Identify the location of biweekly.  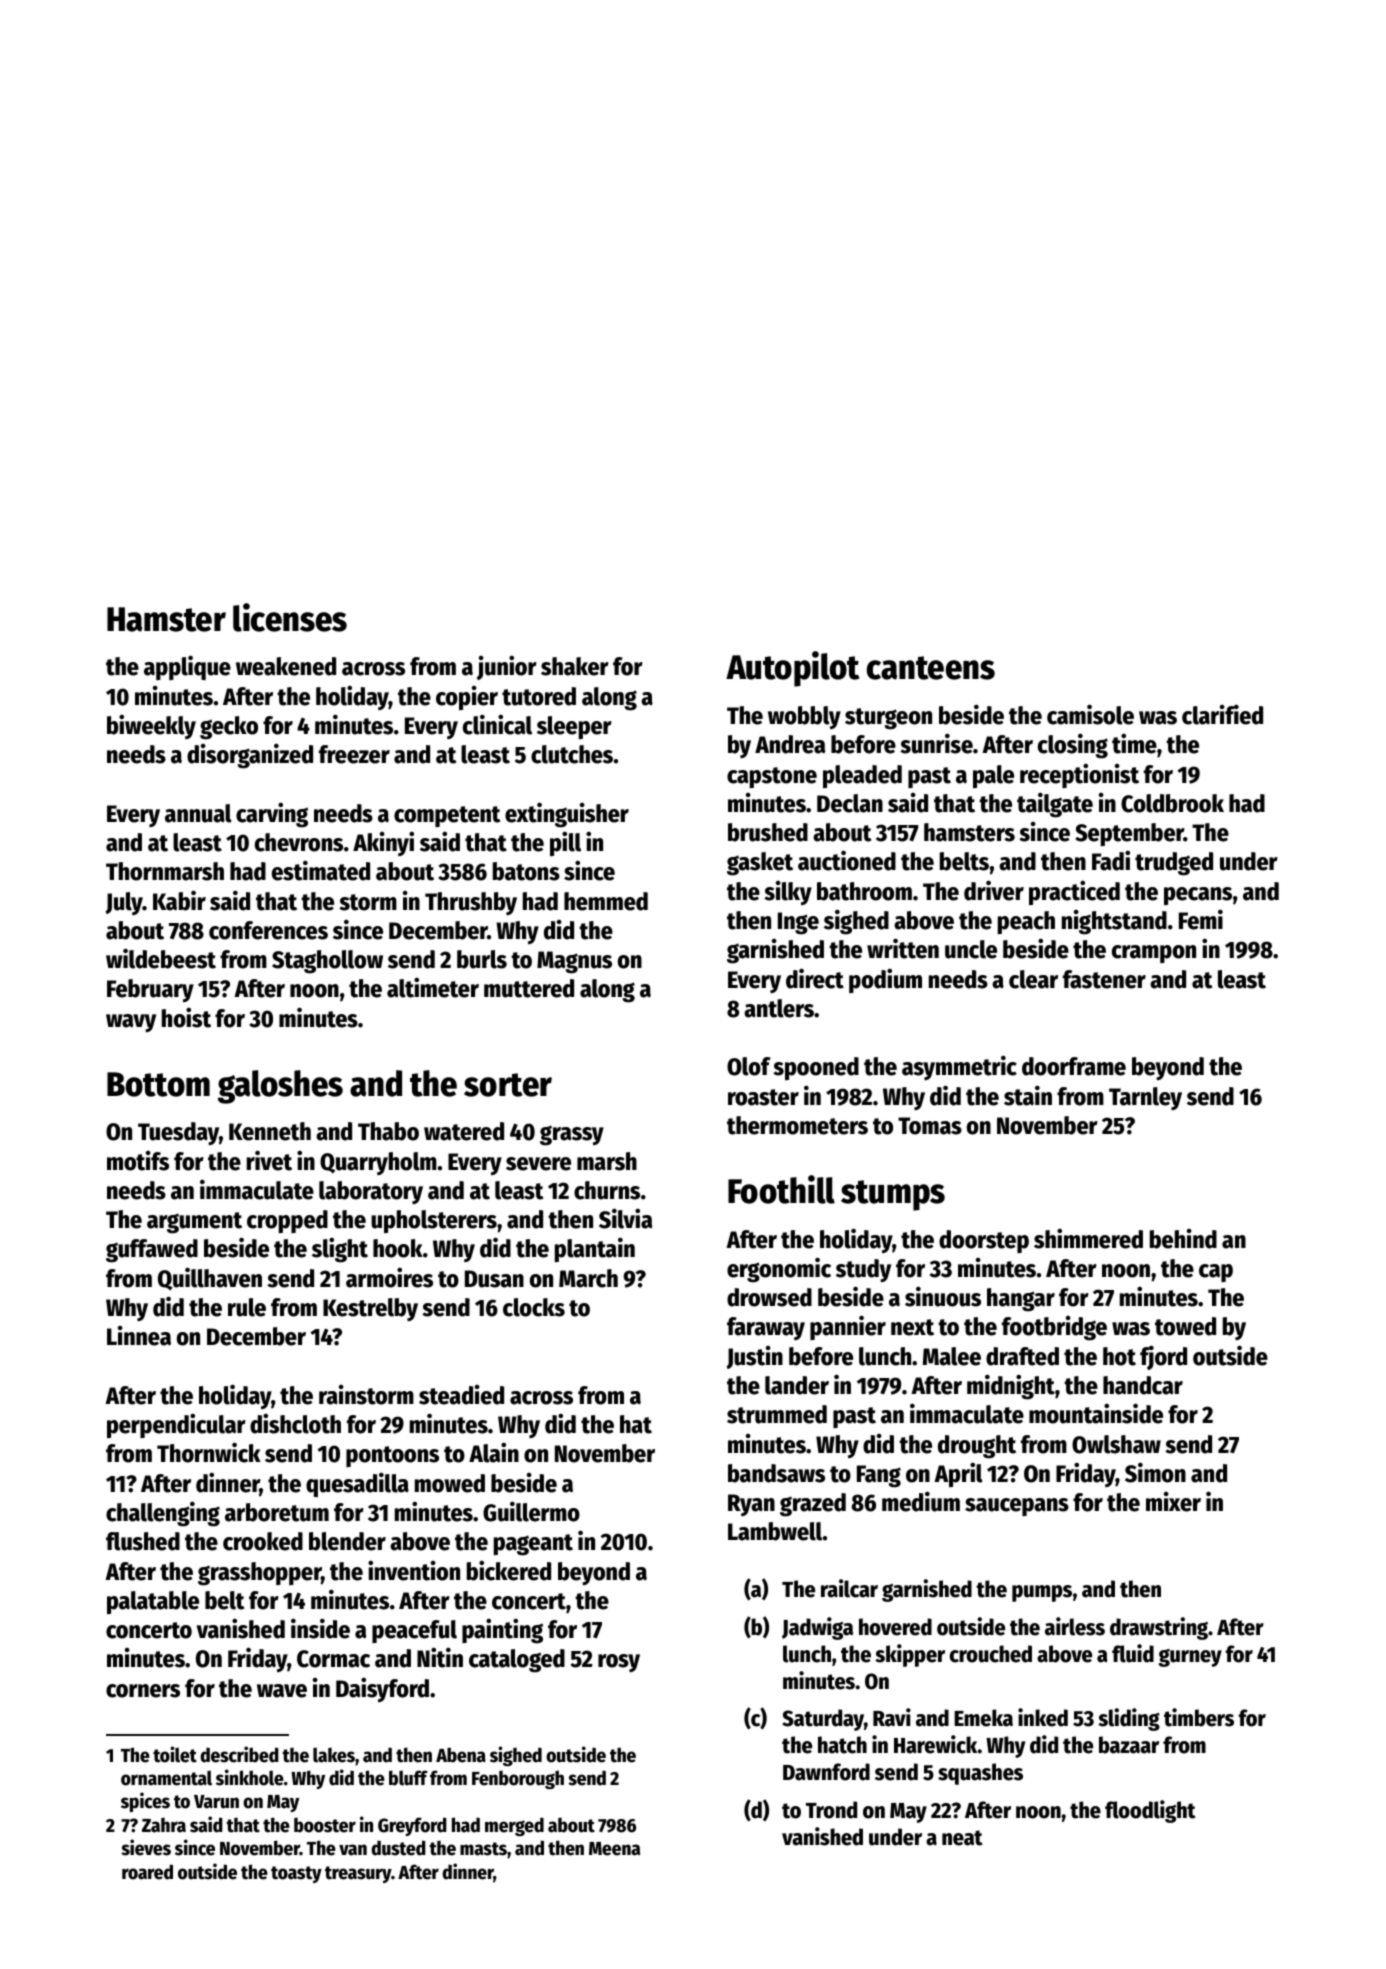
(151, 726).
